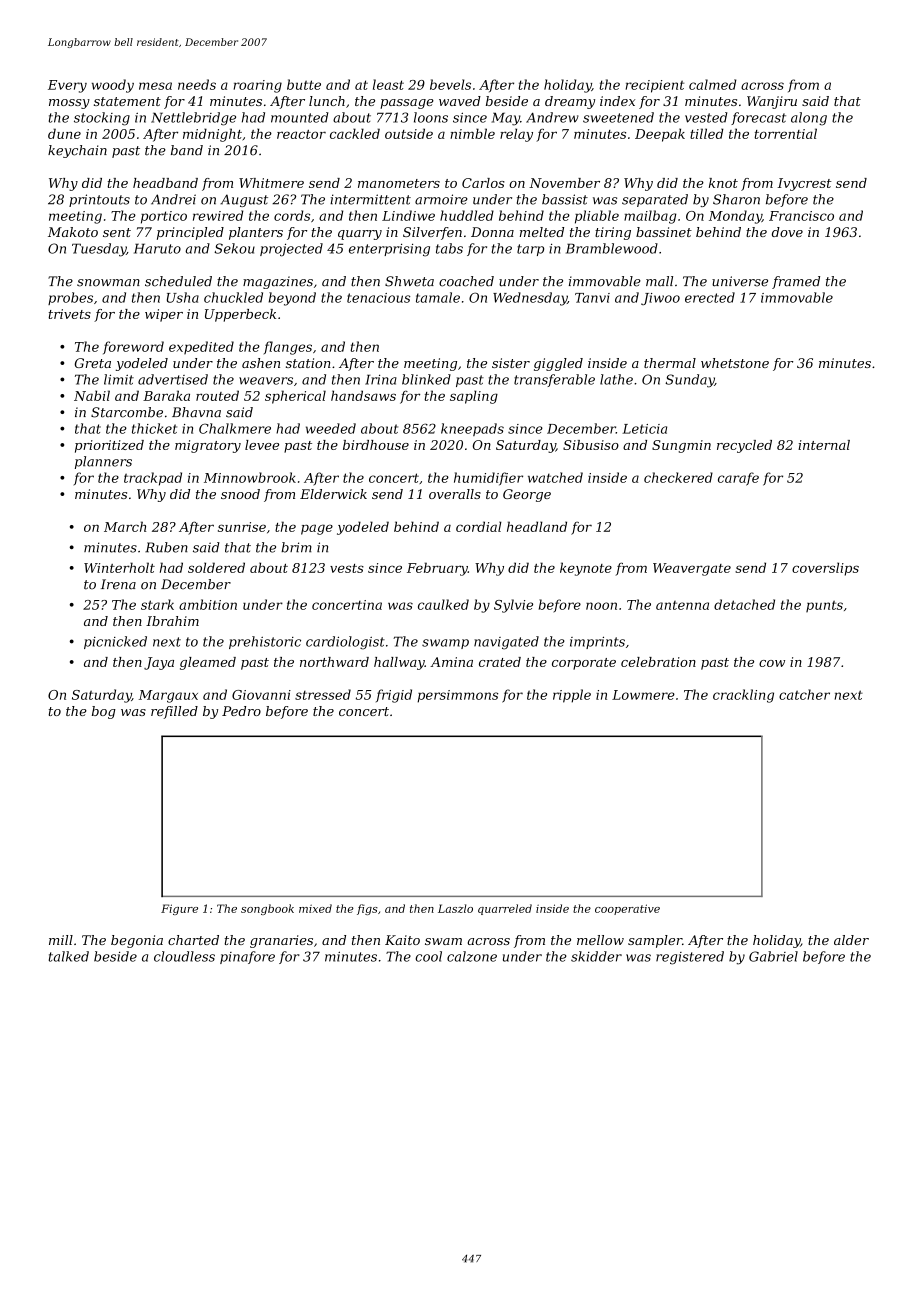 This image has width=924, height=1308. I want to click on Irina, so click(381, 379).
